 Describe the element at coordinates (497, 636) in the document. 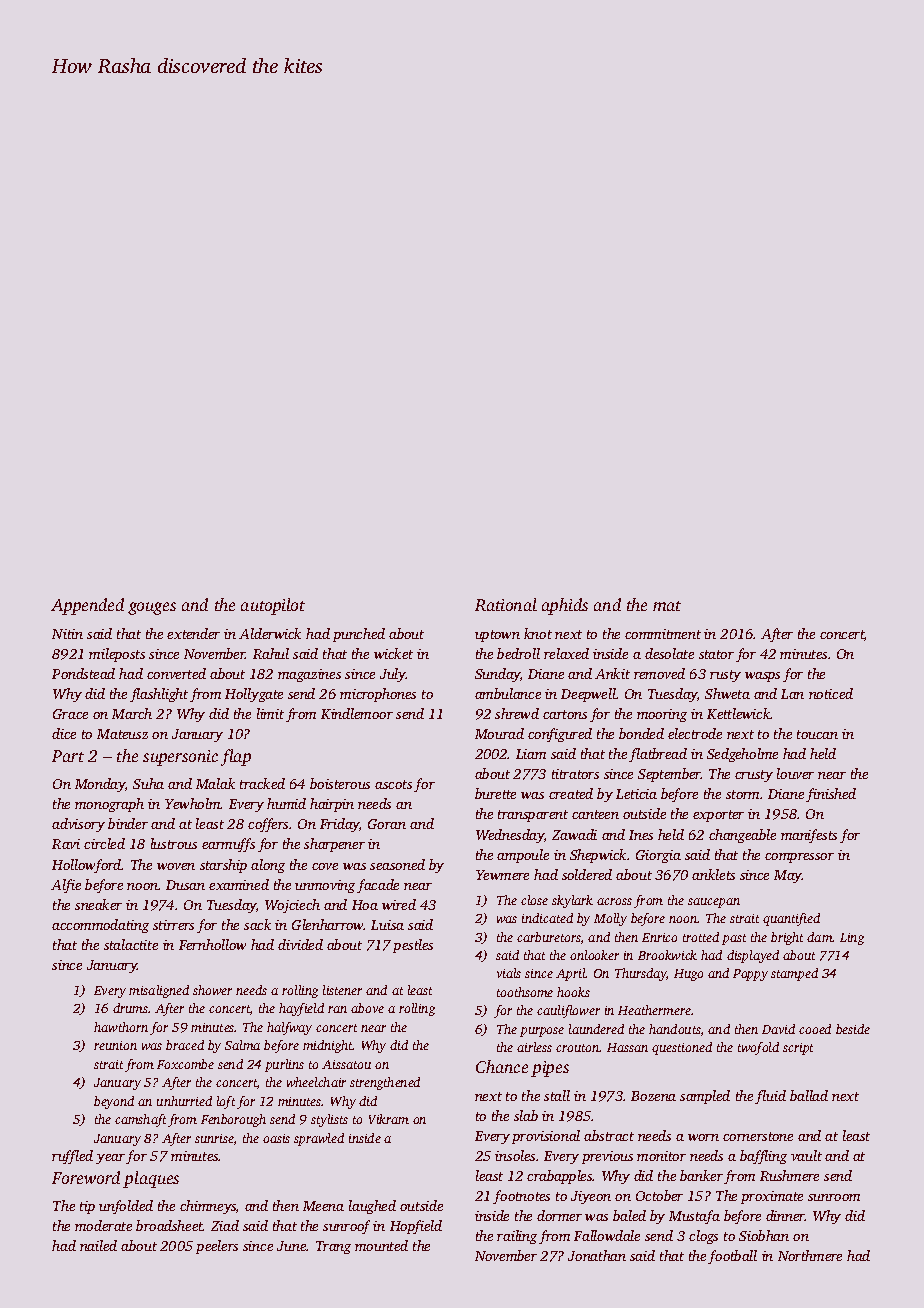

I see `uptown` at that location.
